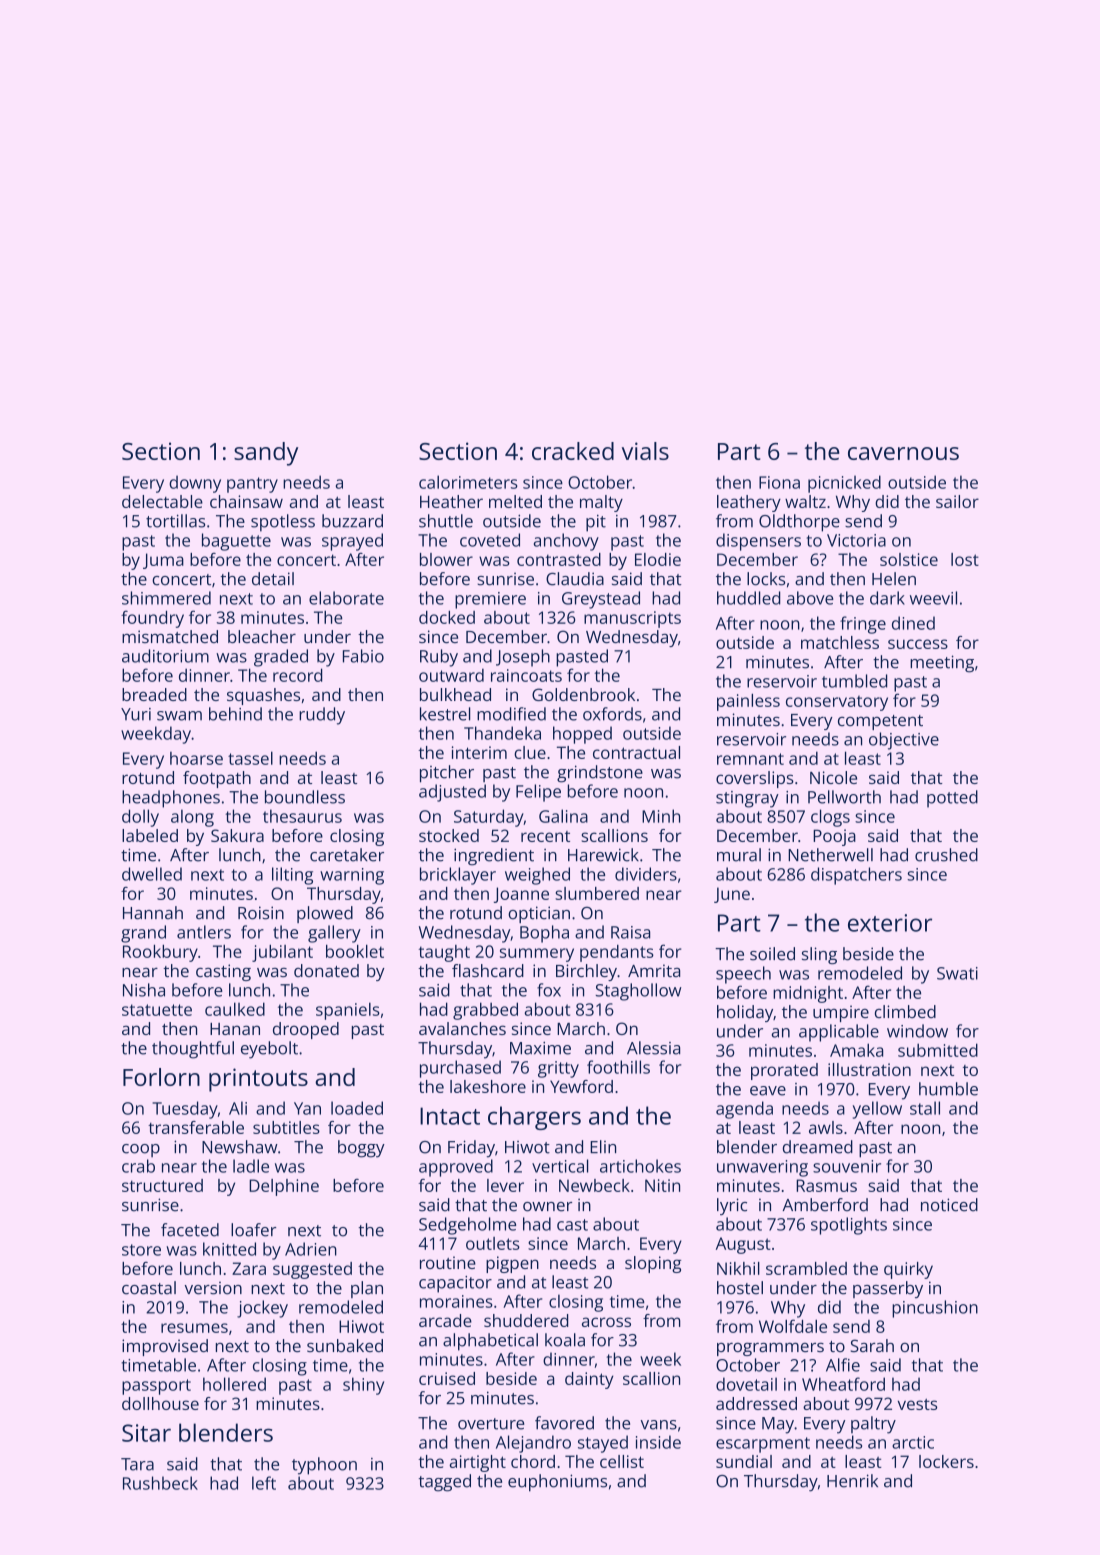 This page has width=1100, height=1555. I want to click on euphoniums, so click(557, 1483).
